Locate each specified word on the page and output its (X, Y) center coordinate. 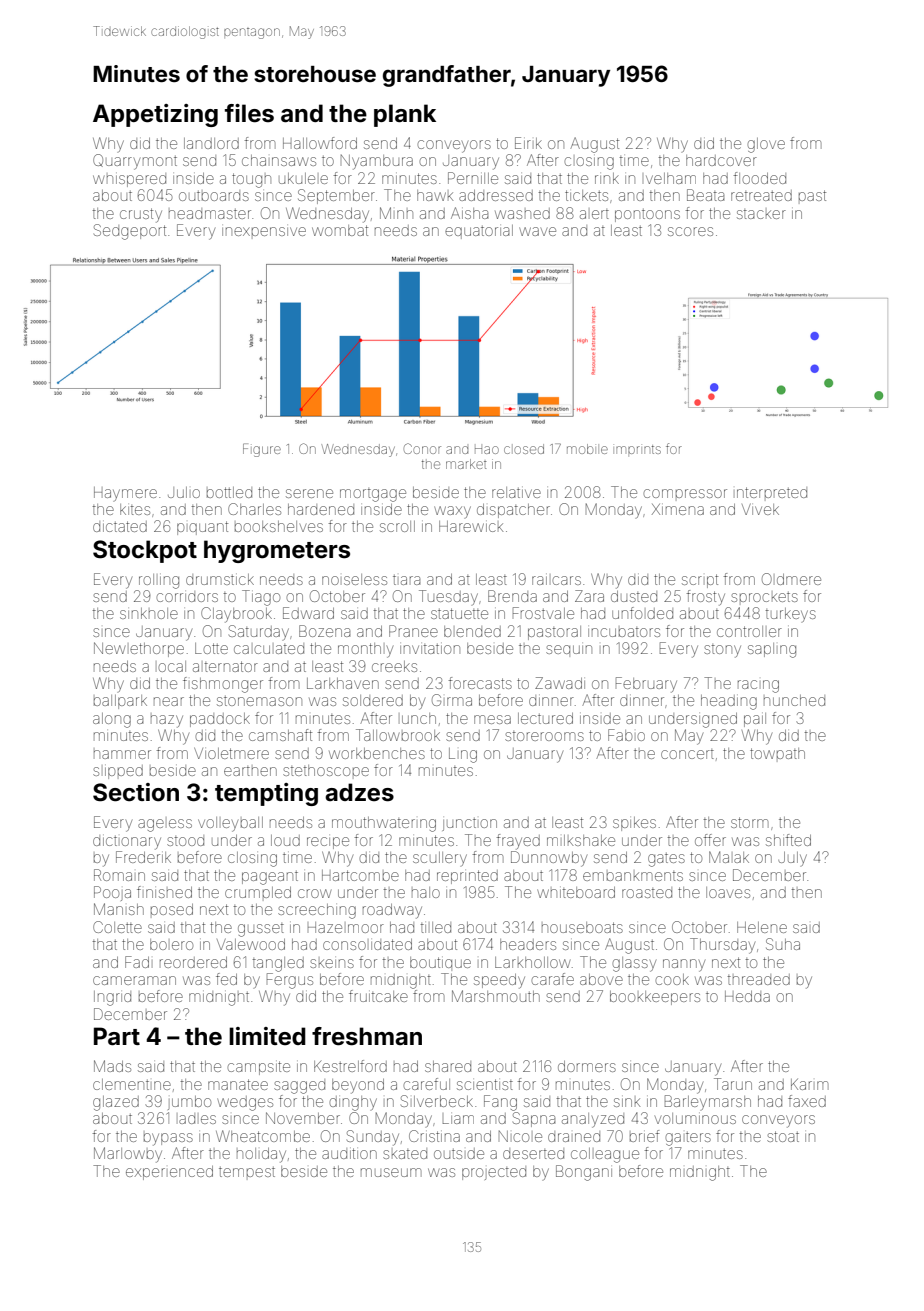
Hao (487, 450)
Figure (262, 450)
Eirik (528, 143)
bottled (229, 492)
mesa (492, 719)
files (249, 113)
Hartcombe (360, 875)
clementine (132, 1084)
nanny (684, 965)
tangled (278, 964)
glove (766, 145)
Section (136, 792)
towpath (777, 753)
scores (690, 231)
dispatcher (513, 511)
